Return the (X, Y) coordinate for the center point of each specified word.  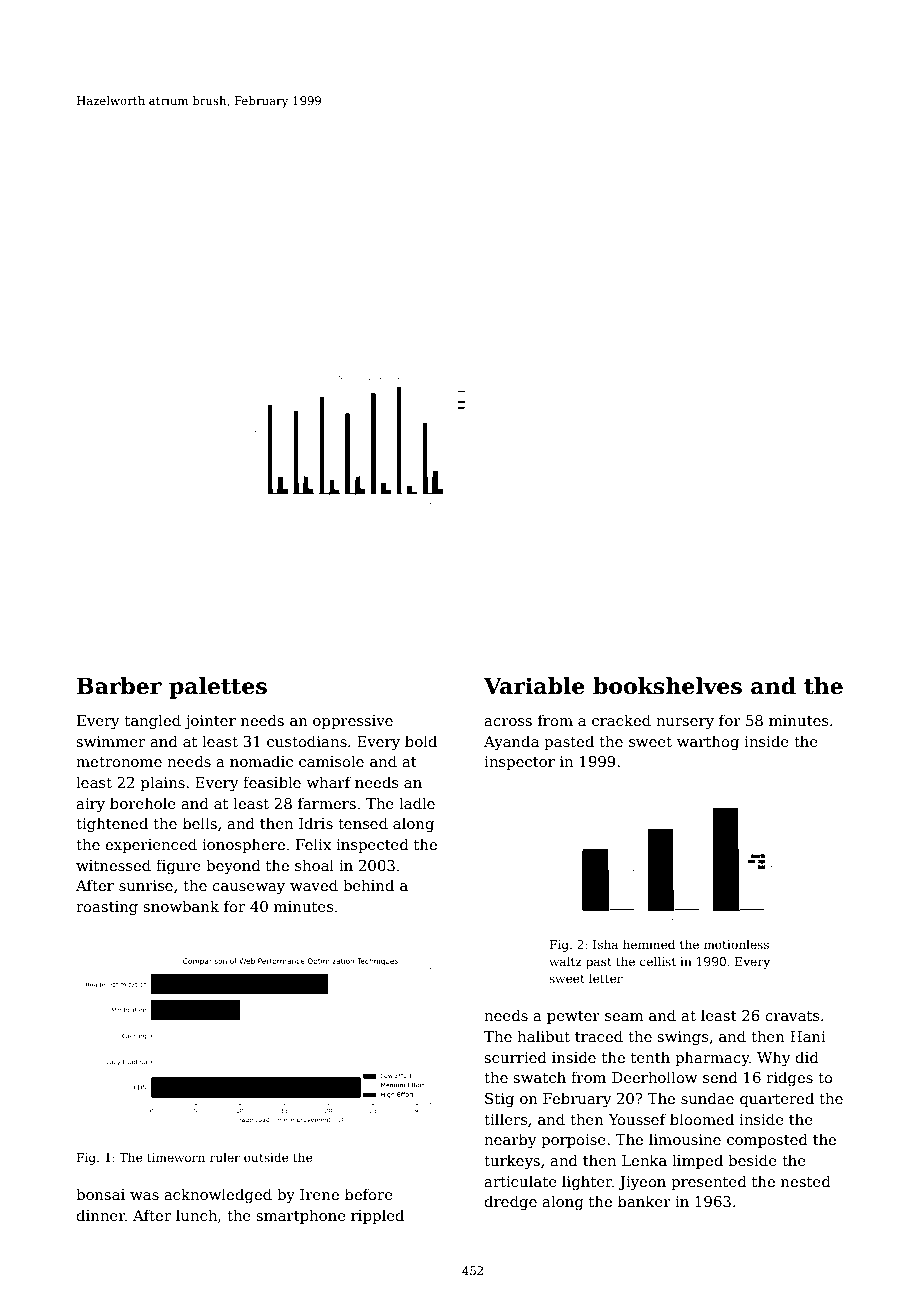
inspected (372, 845)
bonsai (100, 1194)
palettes (218, 688)
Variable (534, 686)
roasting (107, 908)
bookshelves (667, 686)
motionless (736, 944)
